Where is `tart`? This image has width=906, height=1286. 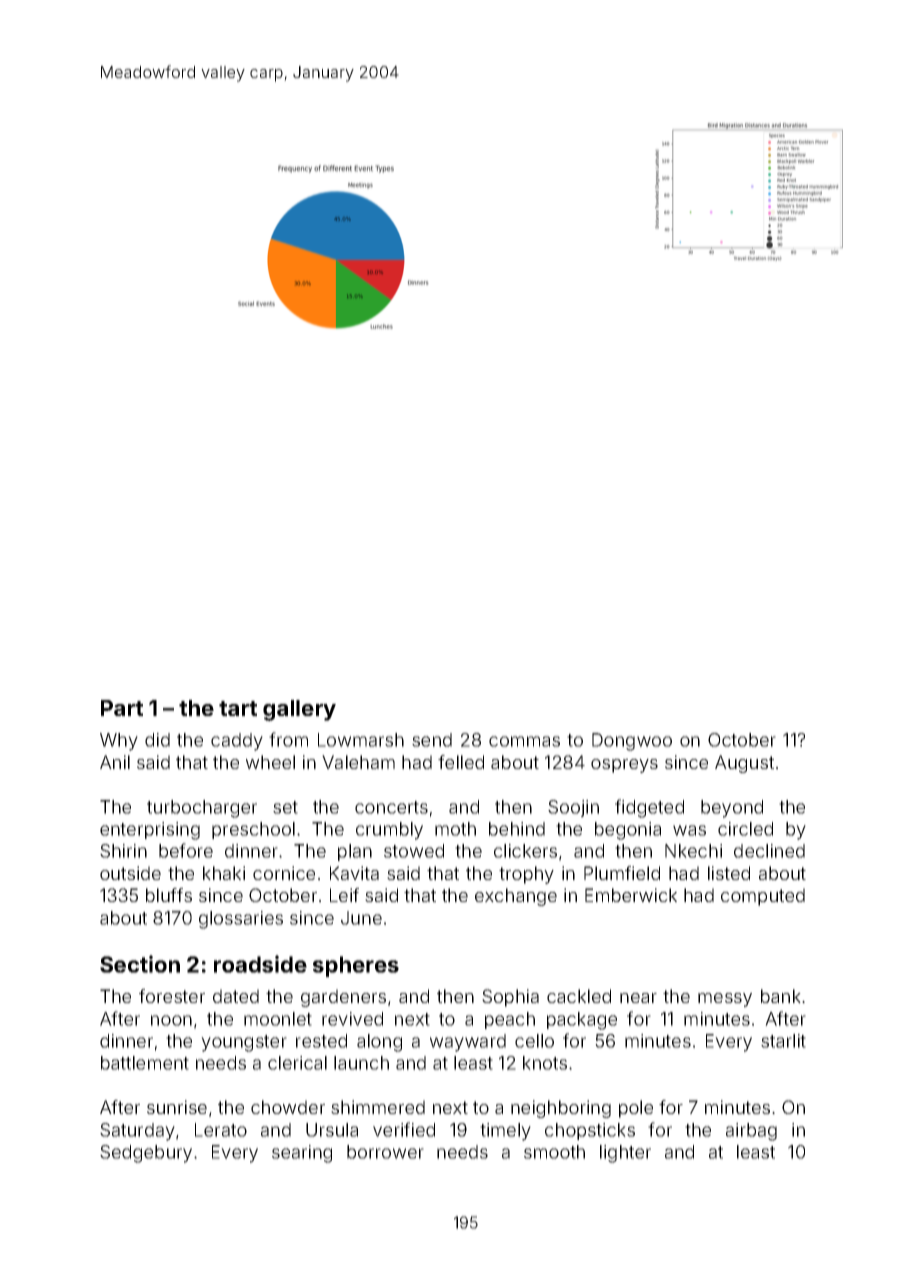
tart is located at coordinates (238, 708).
